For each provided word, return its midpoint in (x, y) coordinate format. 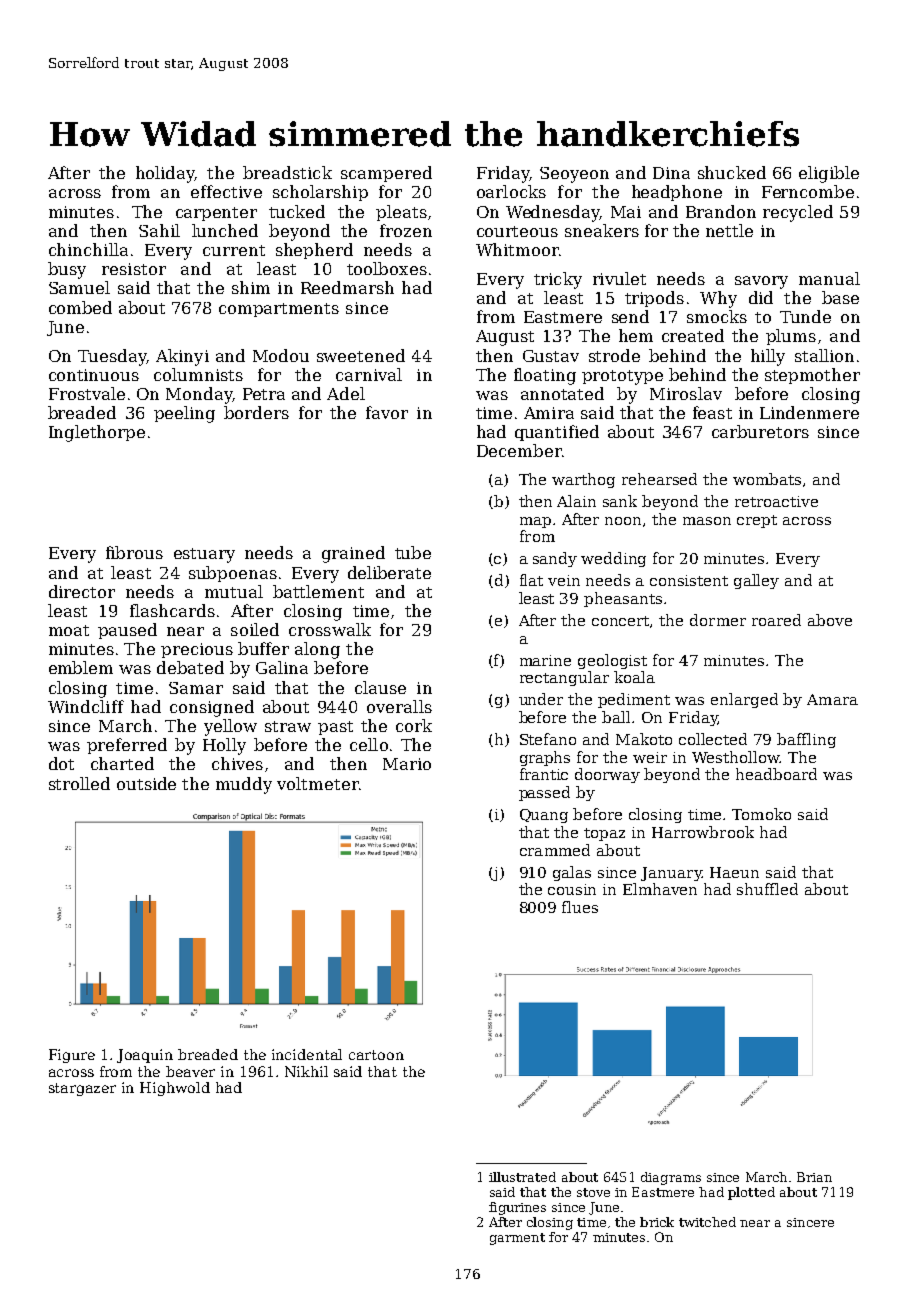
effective (226, 191)
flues (580, 907)
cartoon (376, 1055)
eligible (829, 174)
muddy (244, 785)
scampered (386, 174)
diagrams (671, 1178)
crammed (555, 850)
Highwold (175, 1089)
